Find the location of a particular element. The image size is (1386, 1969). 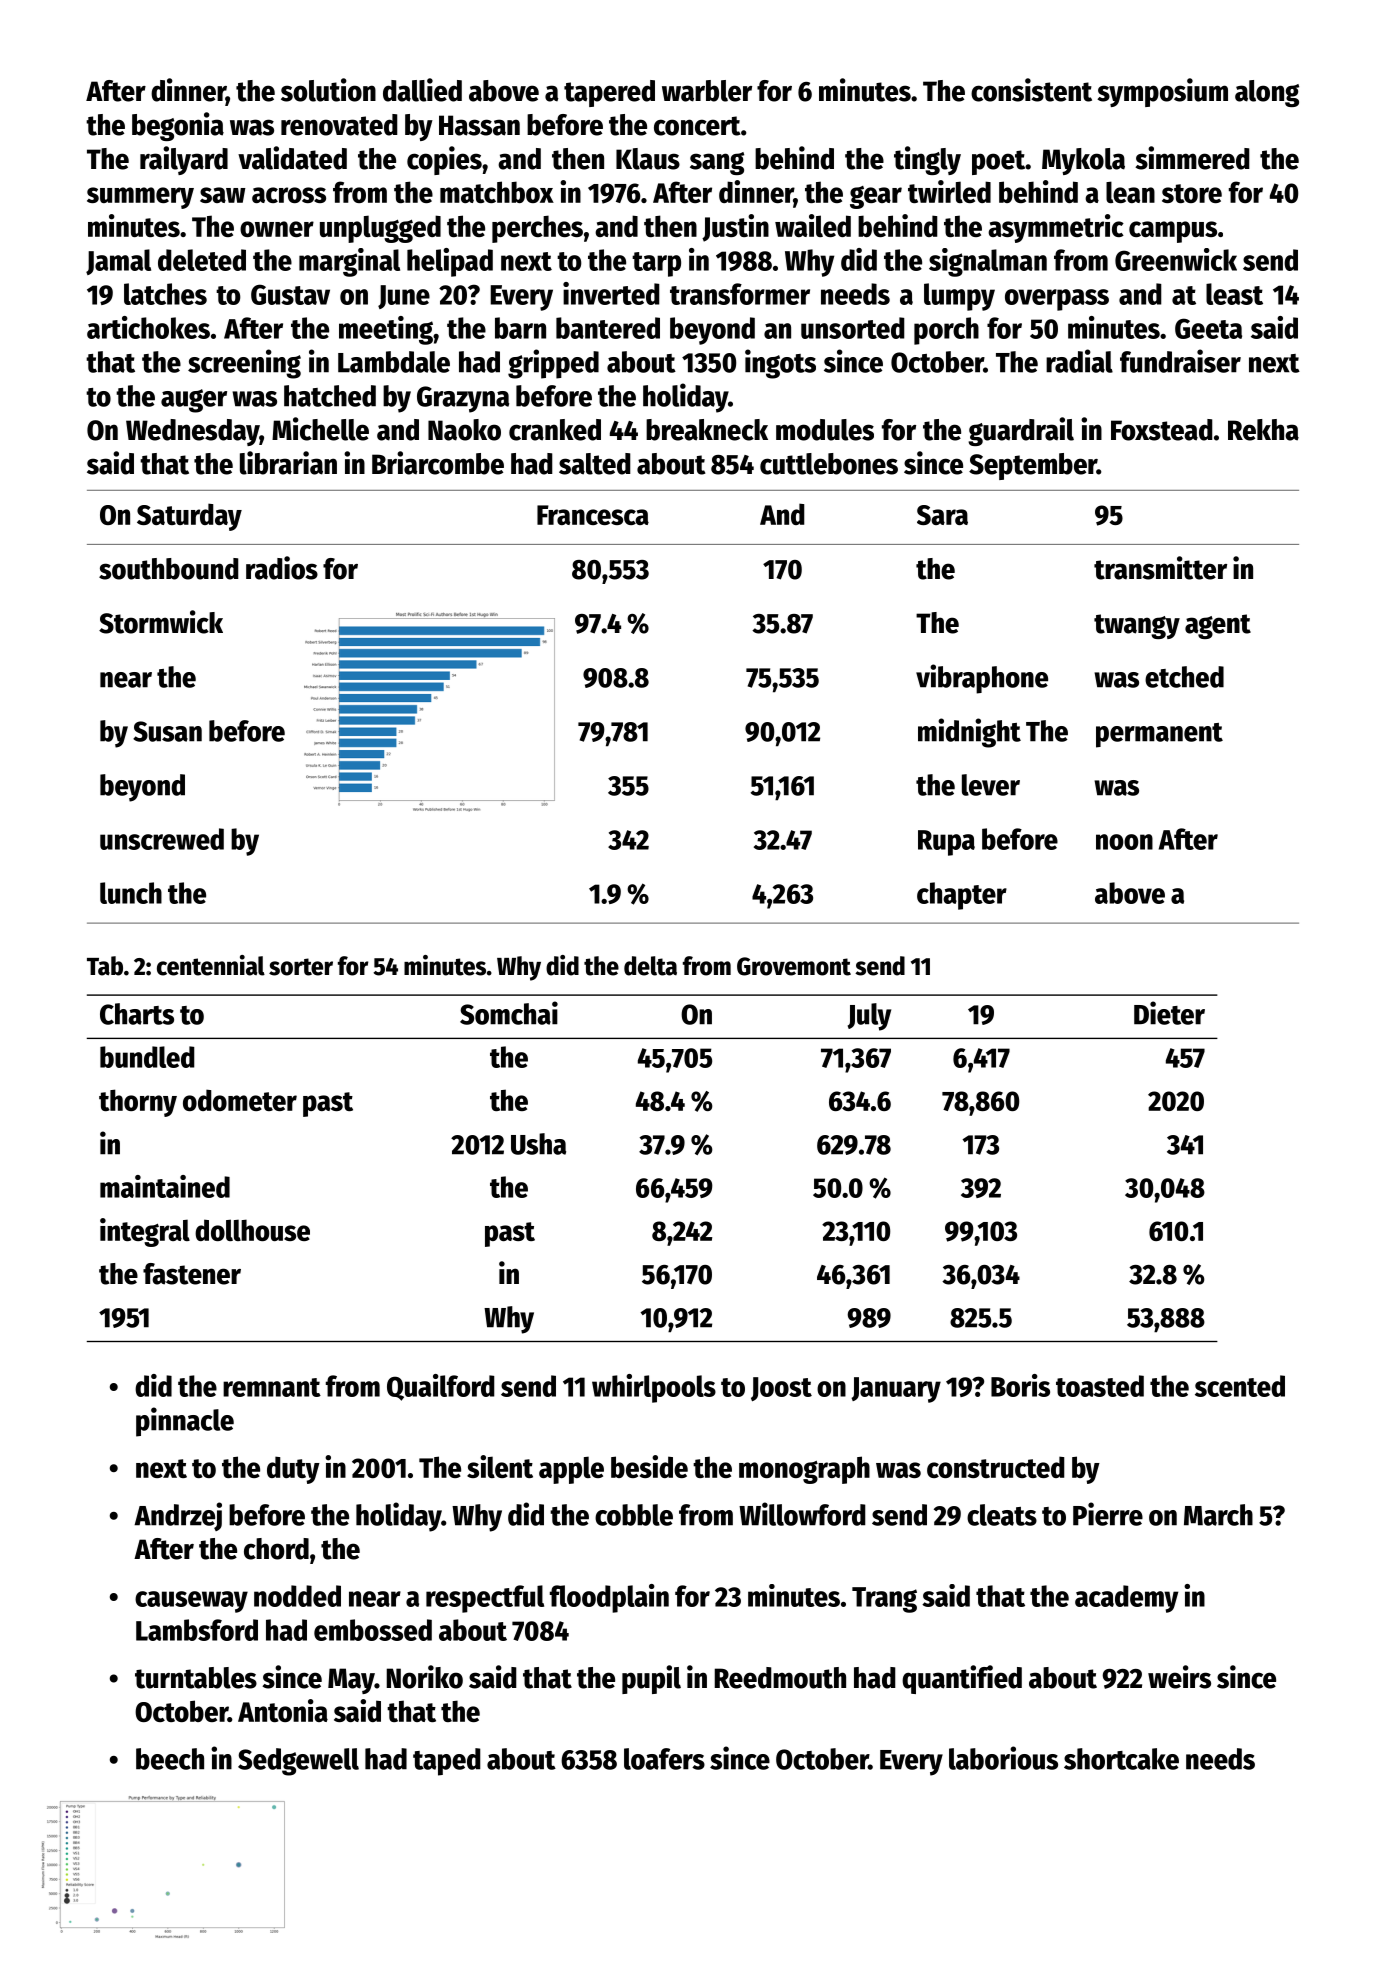

along is located at coordinates (1267, 93).
